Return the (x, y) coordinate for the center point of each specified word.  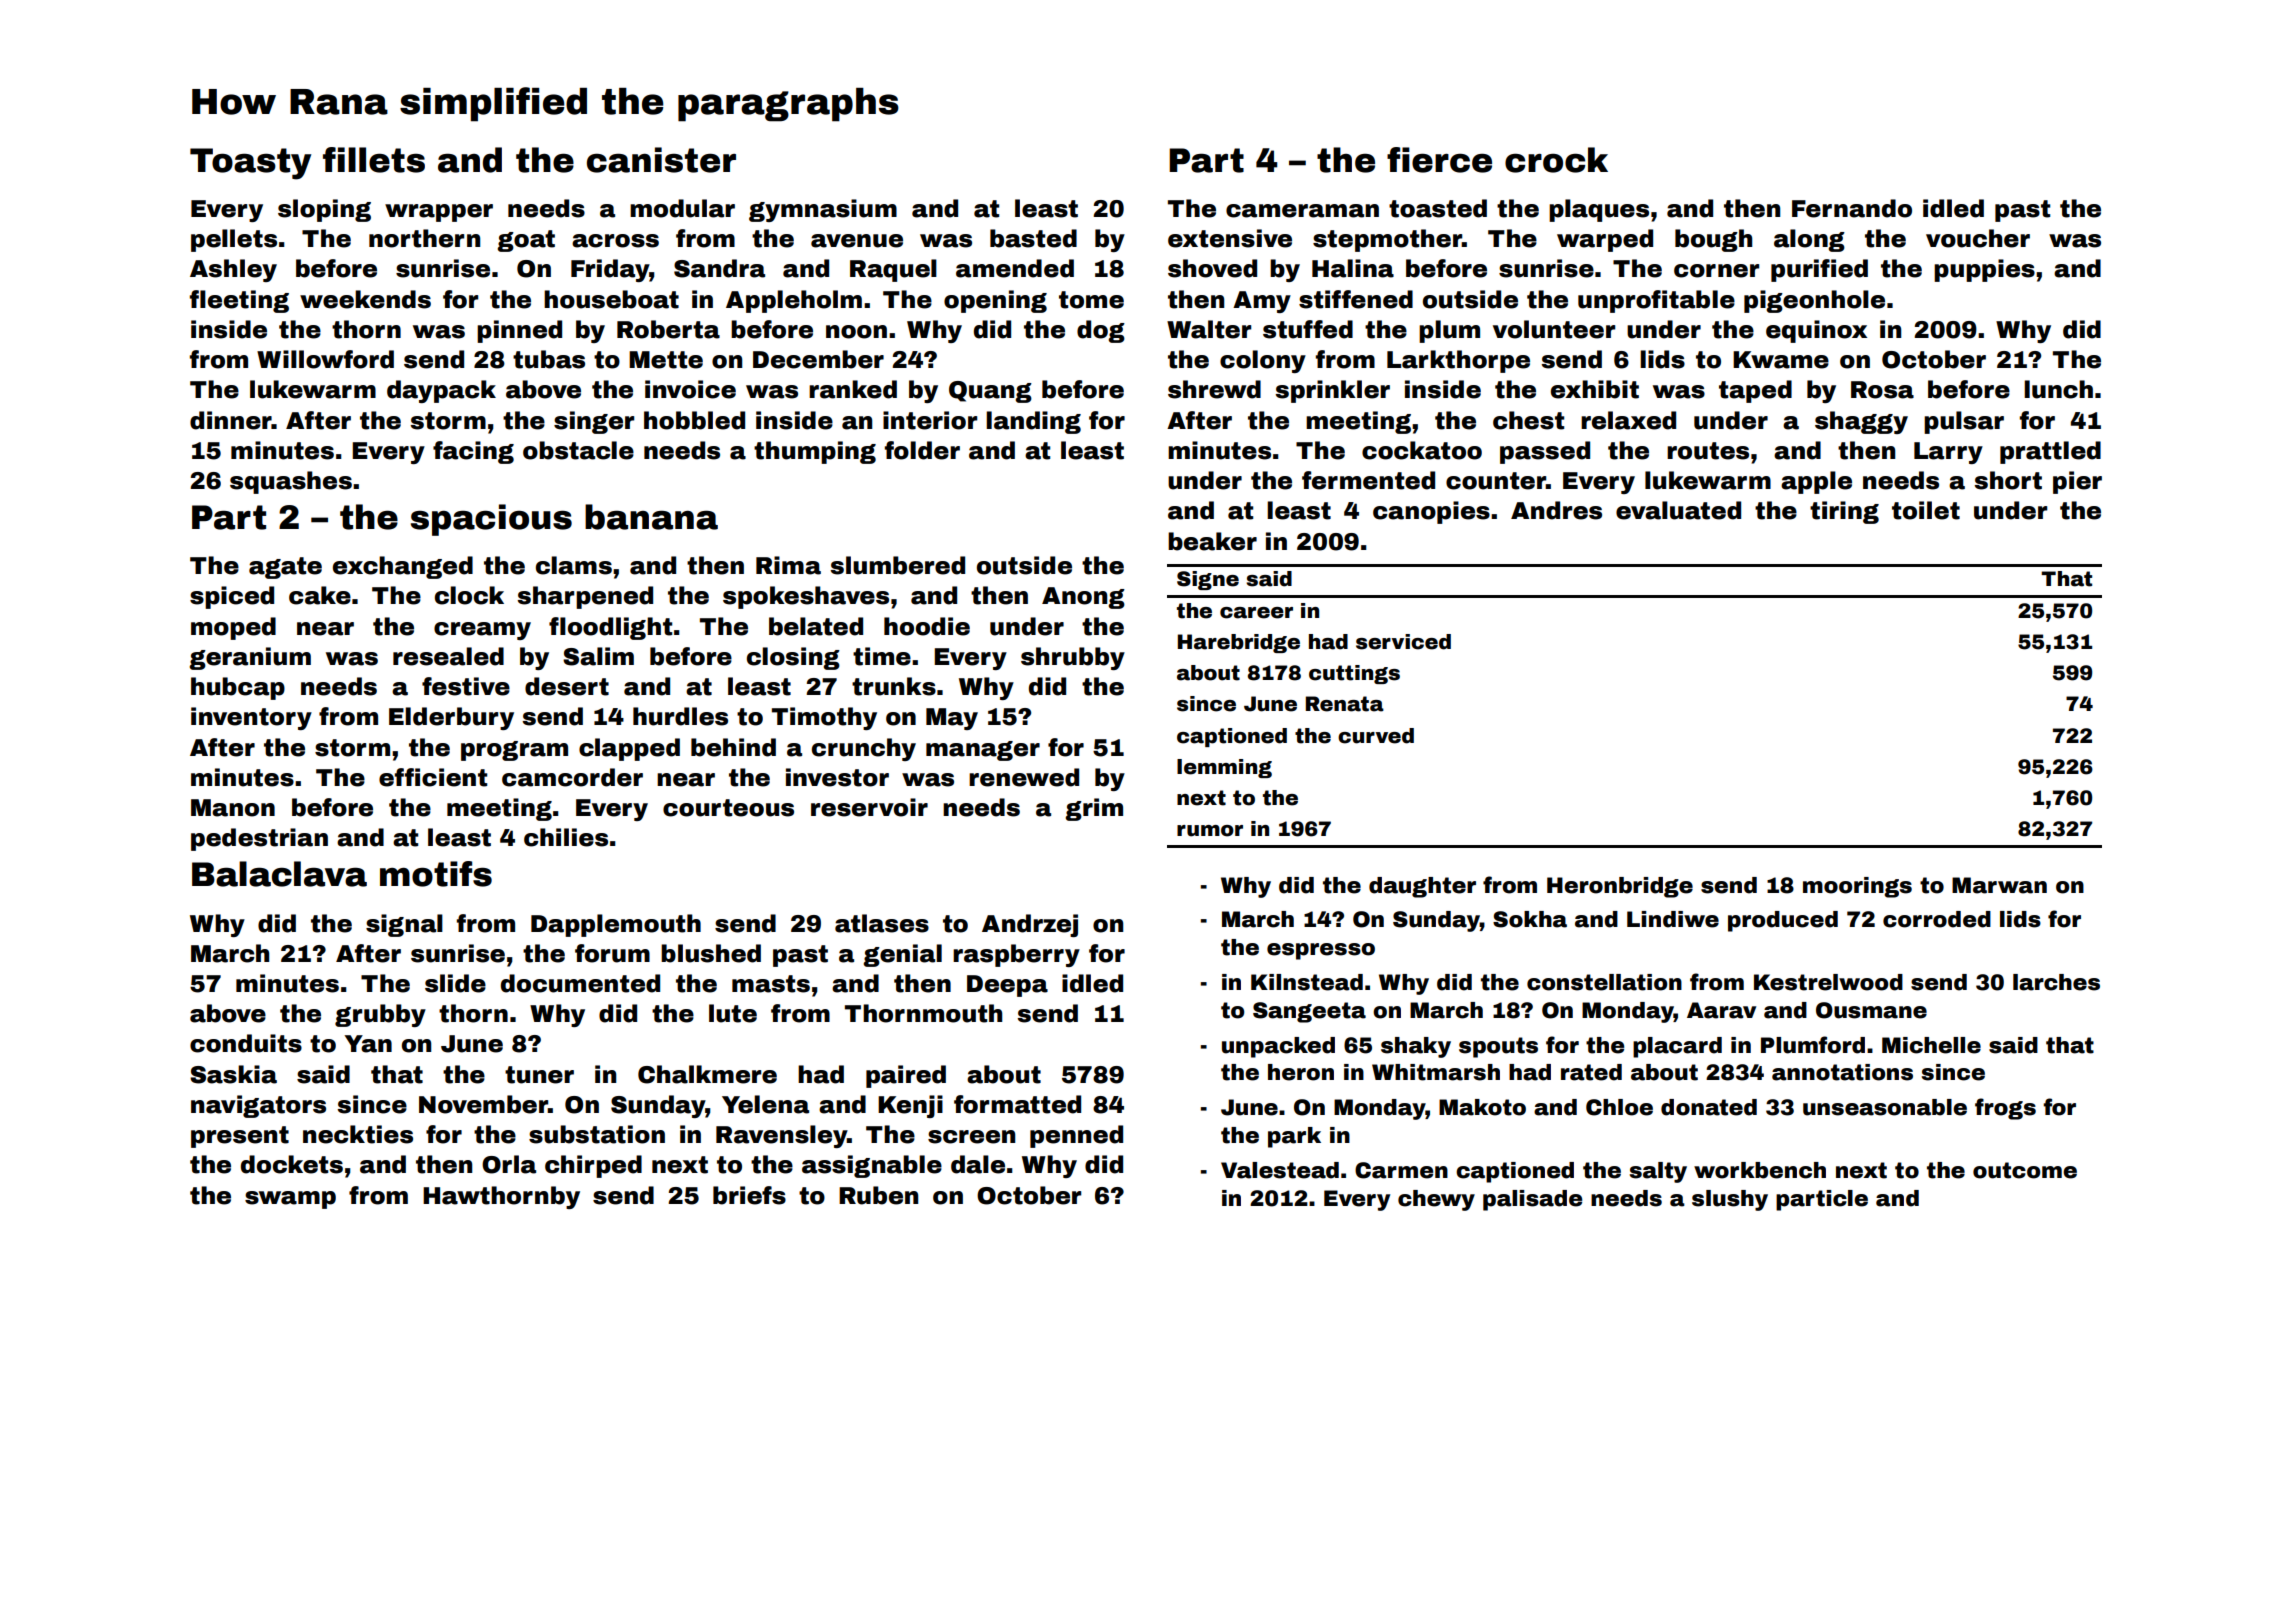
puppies (1984, 270)
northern (424, 238)
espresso (1321, 951)
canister (661, 160)
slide (455, 983)
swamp (290, 1200)
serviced (1403, 642)
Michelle (1931, 1045)
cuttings (1354, 674)
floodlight (610, 628)
